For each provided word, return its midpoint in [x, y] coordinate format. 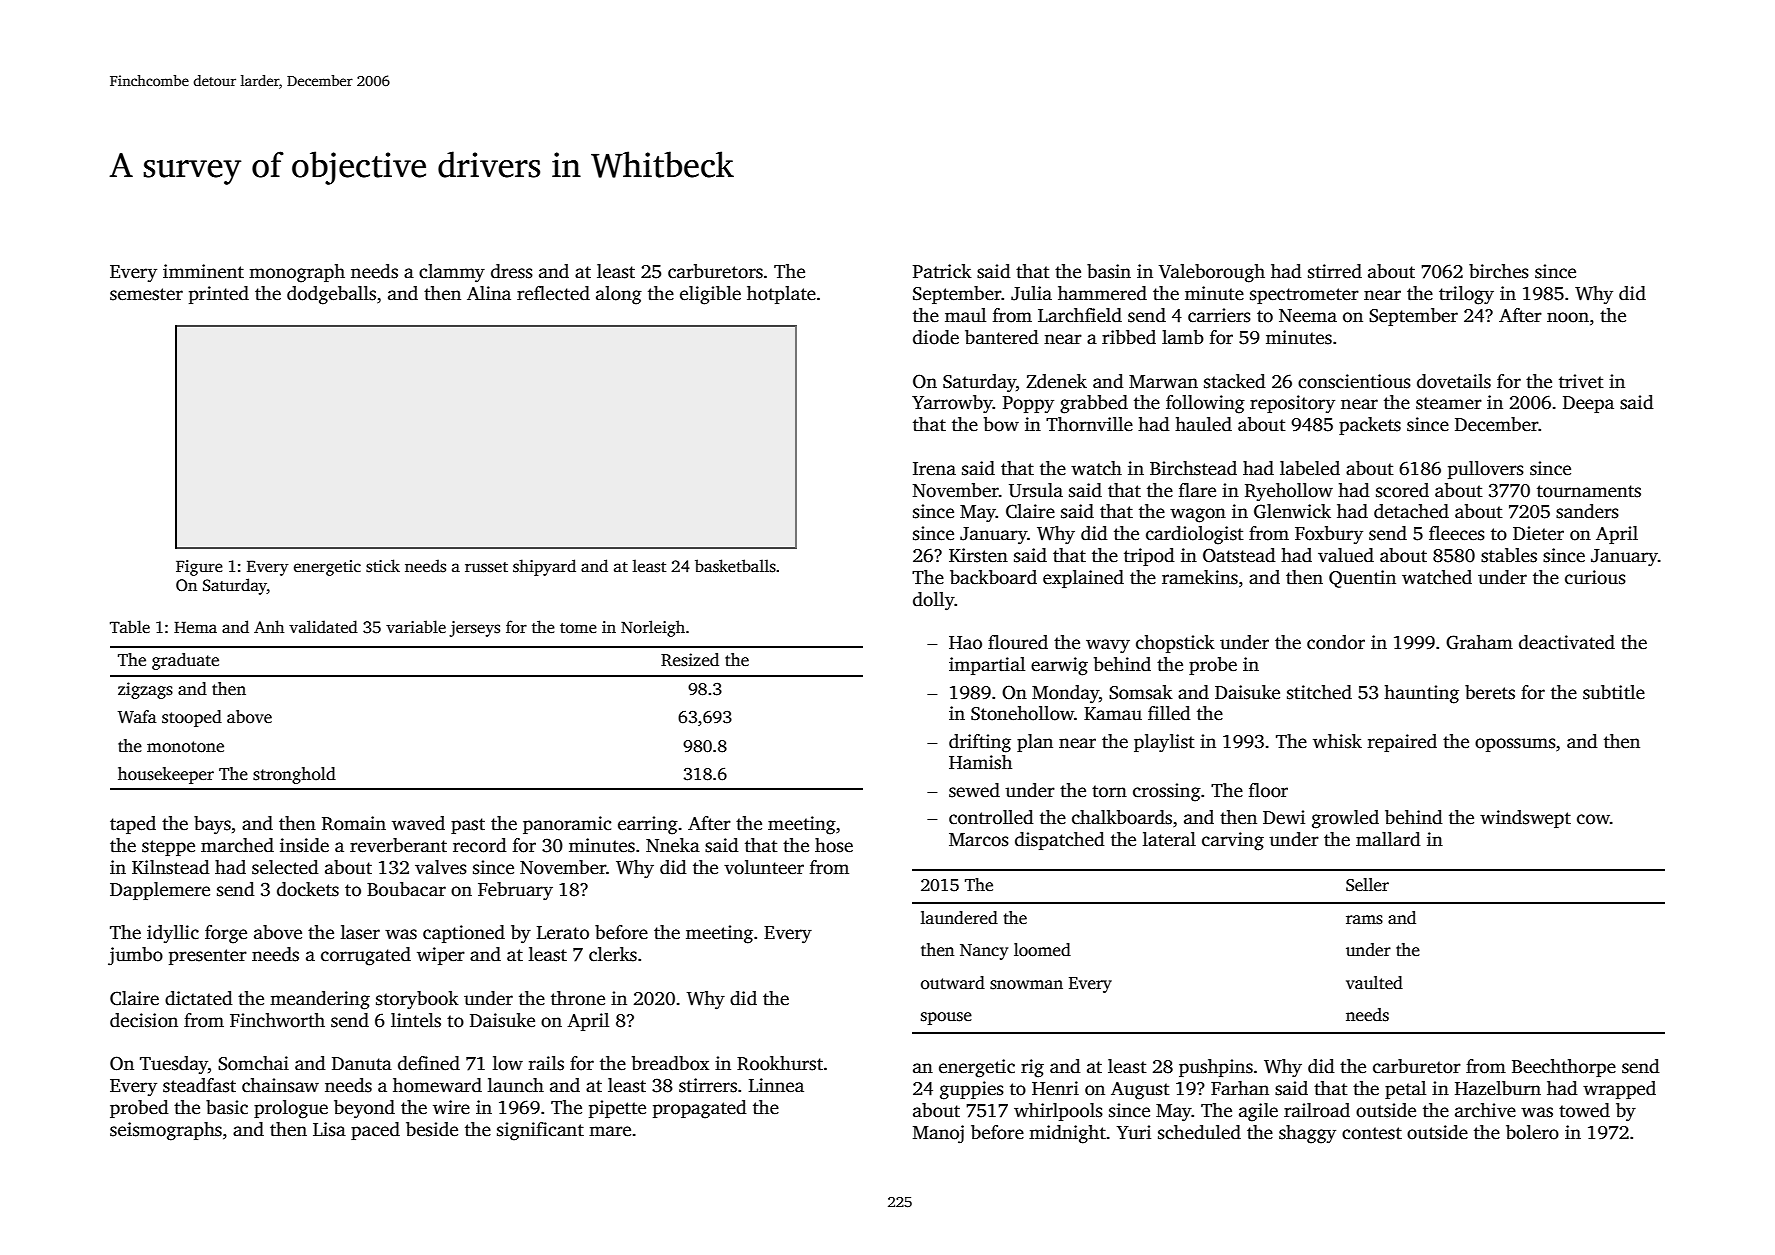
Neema [1308, 316]
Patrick [942, 271]
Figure [199, 568]
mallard [1388, 839]
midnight [1067, 1134]
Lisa [329, 1129]
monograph [297, 273]
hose [834, 845]
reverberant [398, 845]
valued [1346, 555]
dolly [934, 601]
